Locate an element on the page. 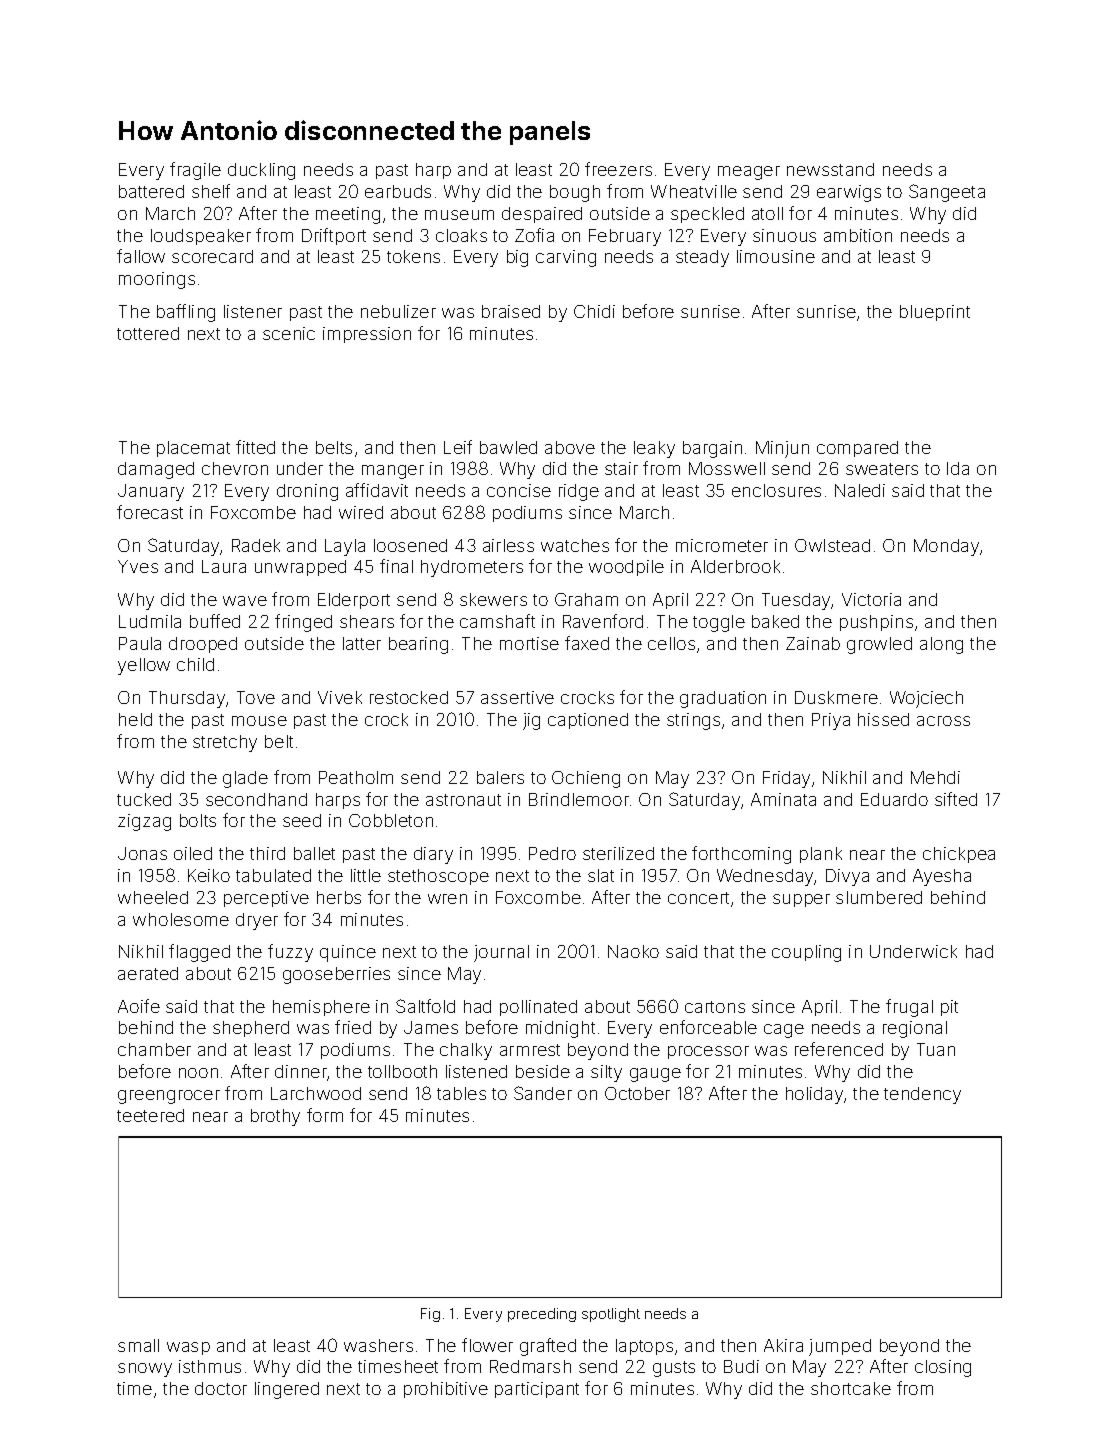  Wednesday is located at coordinates (766, 877).
